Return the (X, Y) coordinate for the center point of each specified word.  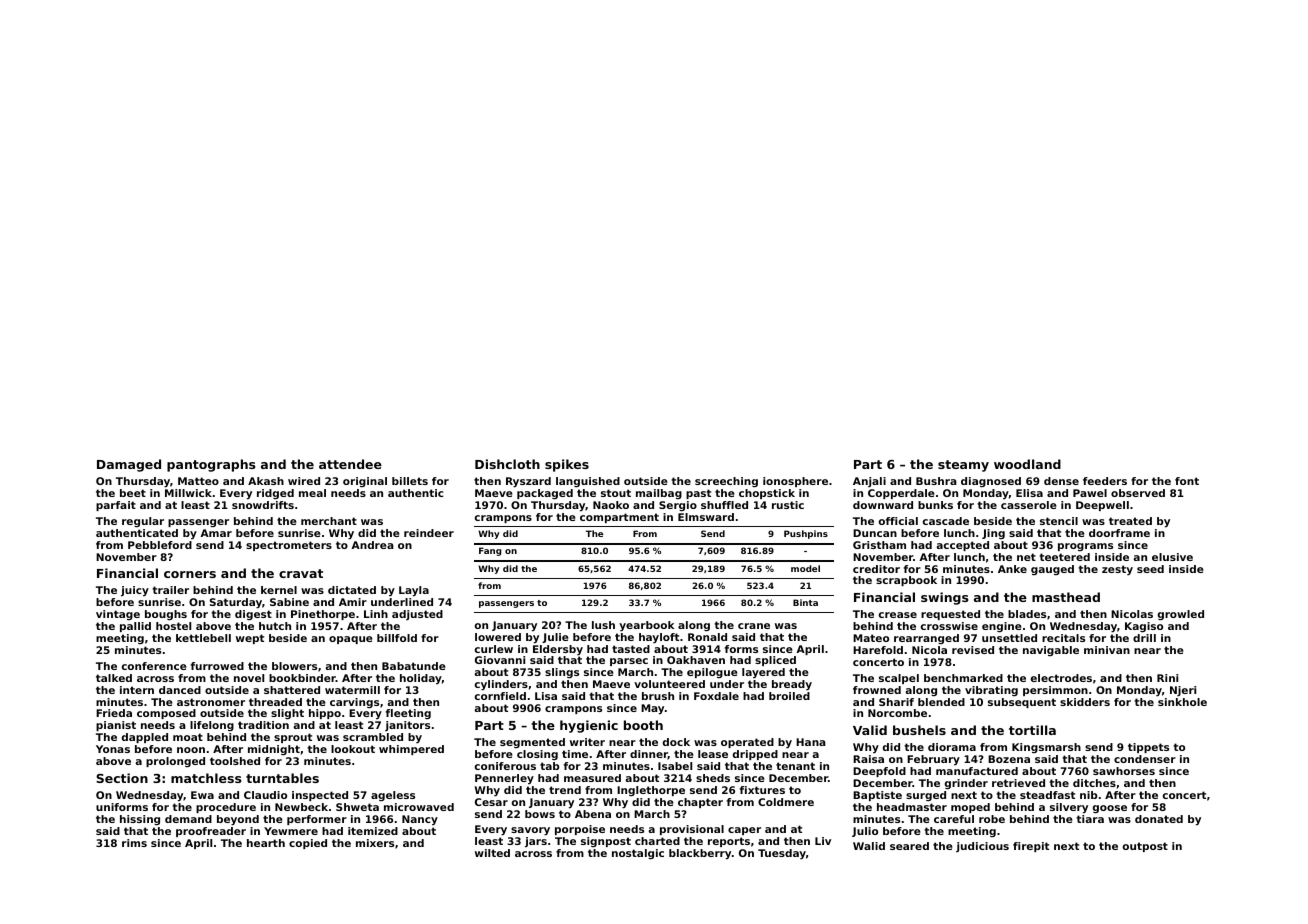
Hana (811, 742)
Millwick (188, 493)
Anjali (869, 482)
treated (1130, 521)
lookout (353, 749)
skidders (1085, 702)
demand (188, 819)
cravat (301, 573)
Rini (1167, 678)
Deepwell (1102, 506)
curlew (494, 649)
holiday (421, 679)
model (805, 568)
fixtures (762, 790)
